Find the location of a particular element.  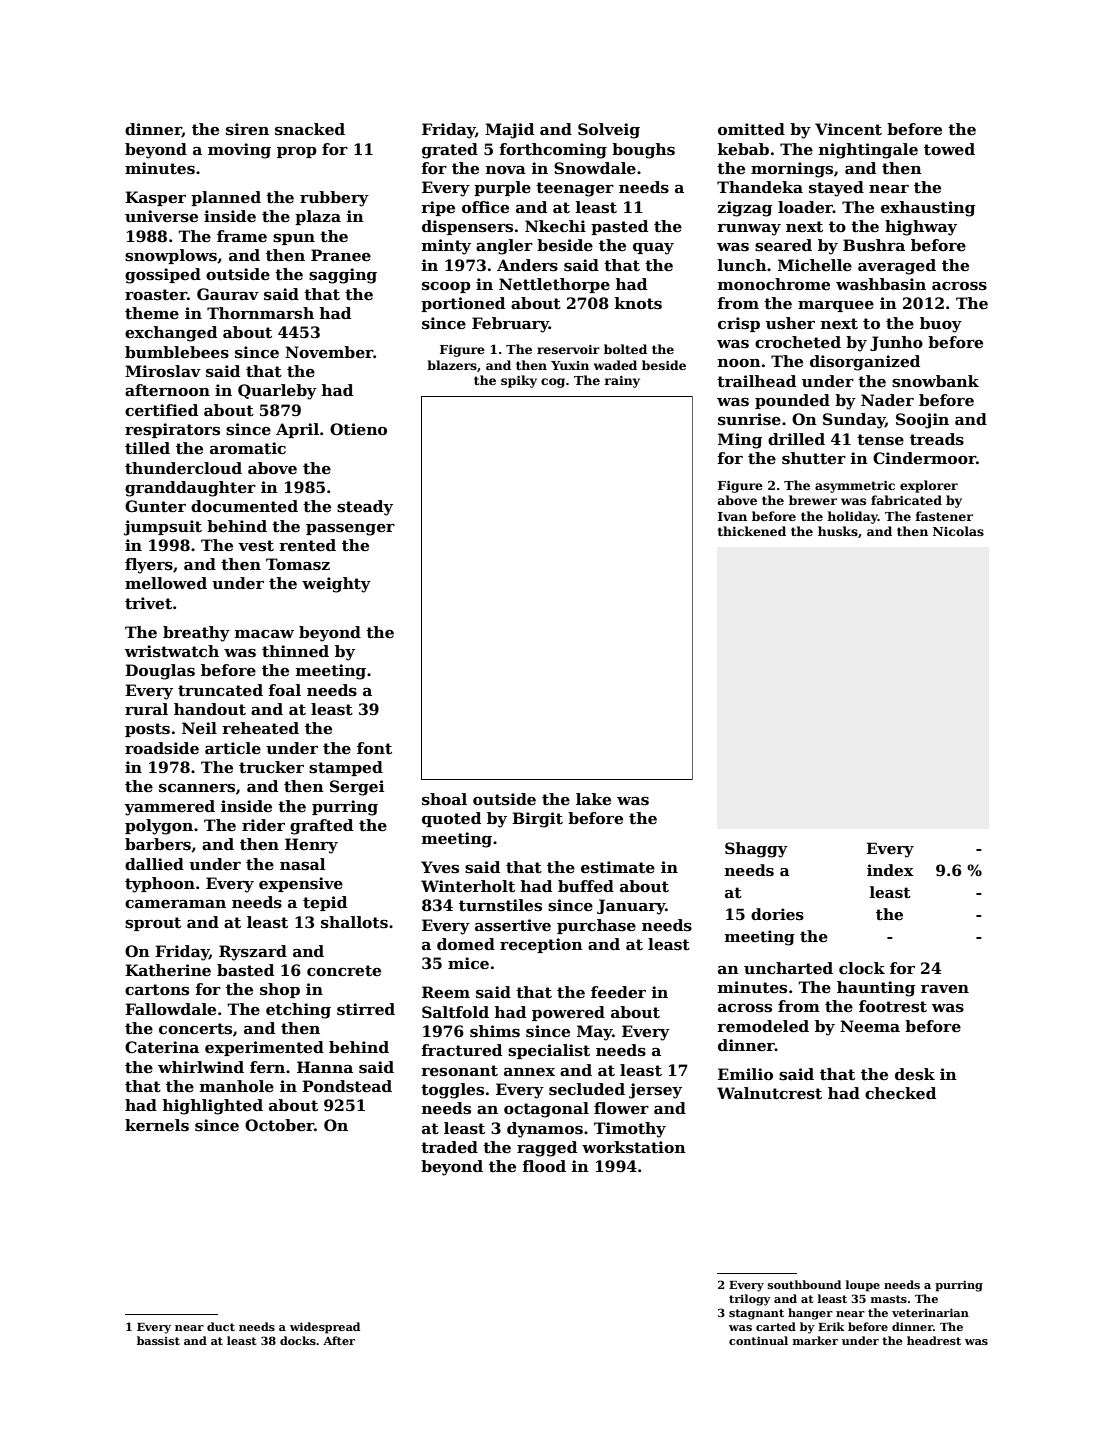

steady is located at coordinates (365, 508).
